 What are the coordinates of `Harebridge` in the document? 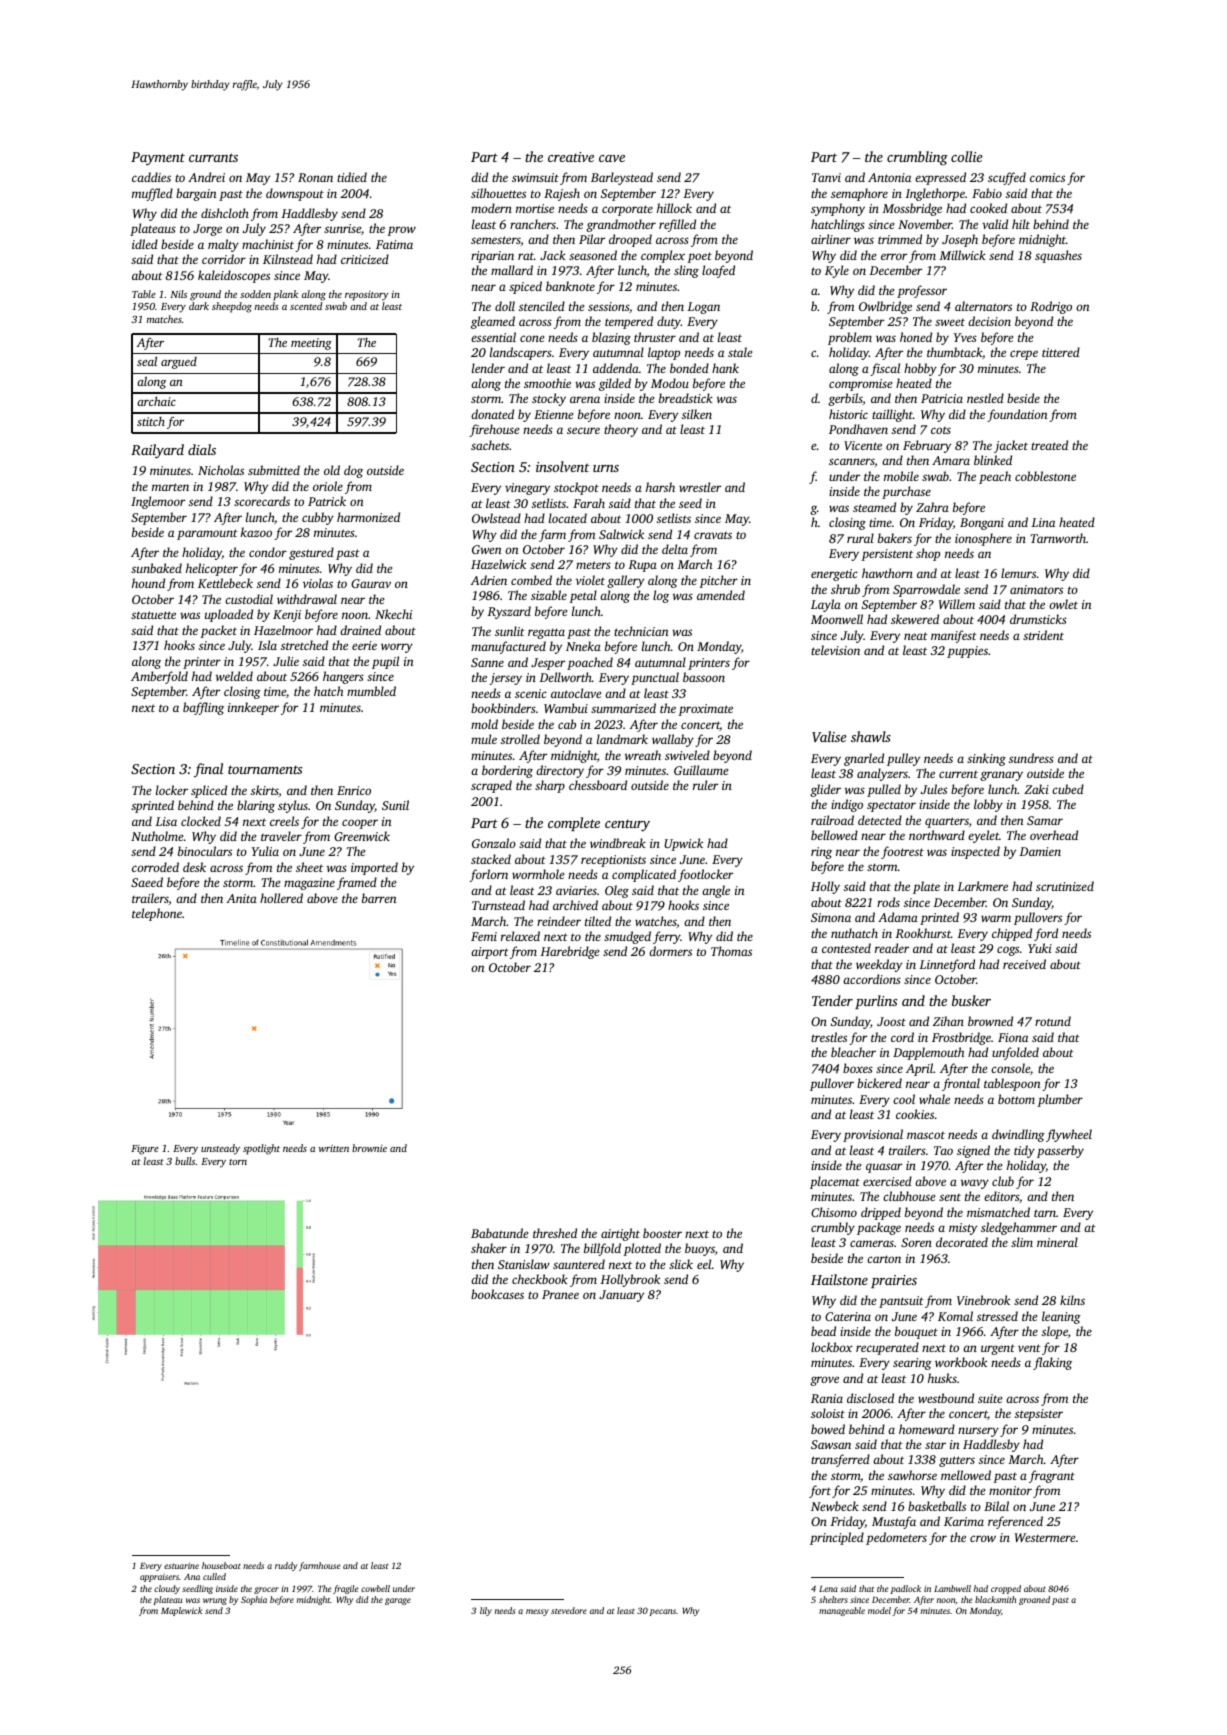 It's located at (569, 952).
